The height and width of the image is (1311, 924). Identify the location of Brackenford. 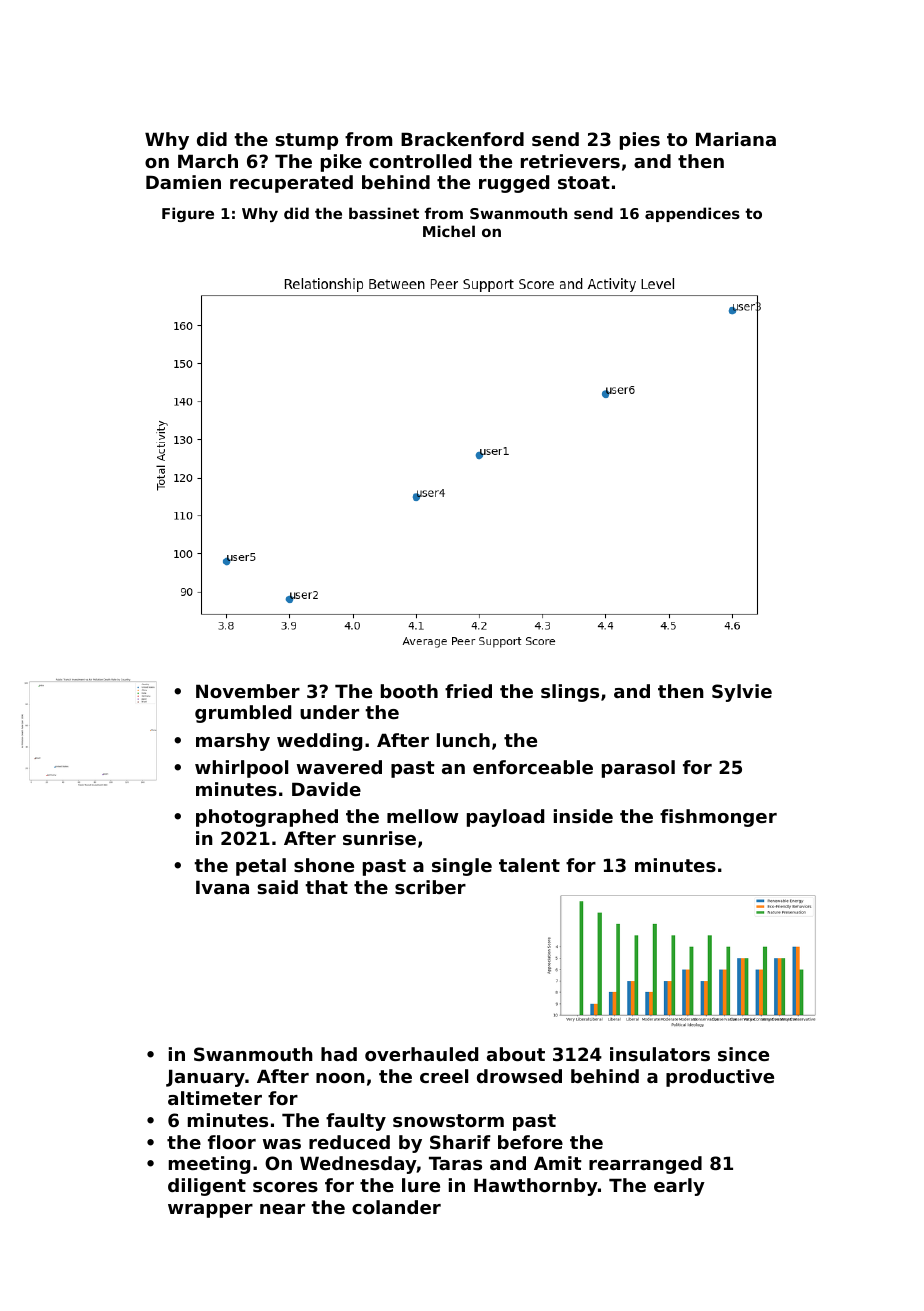
(462, 139).
